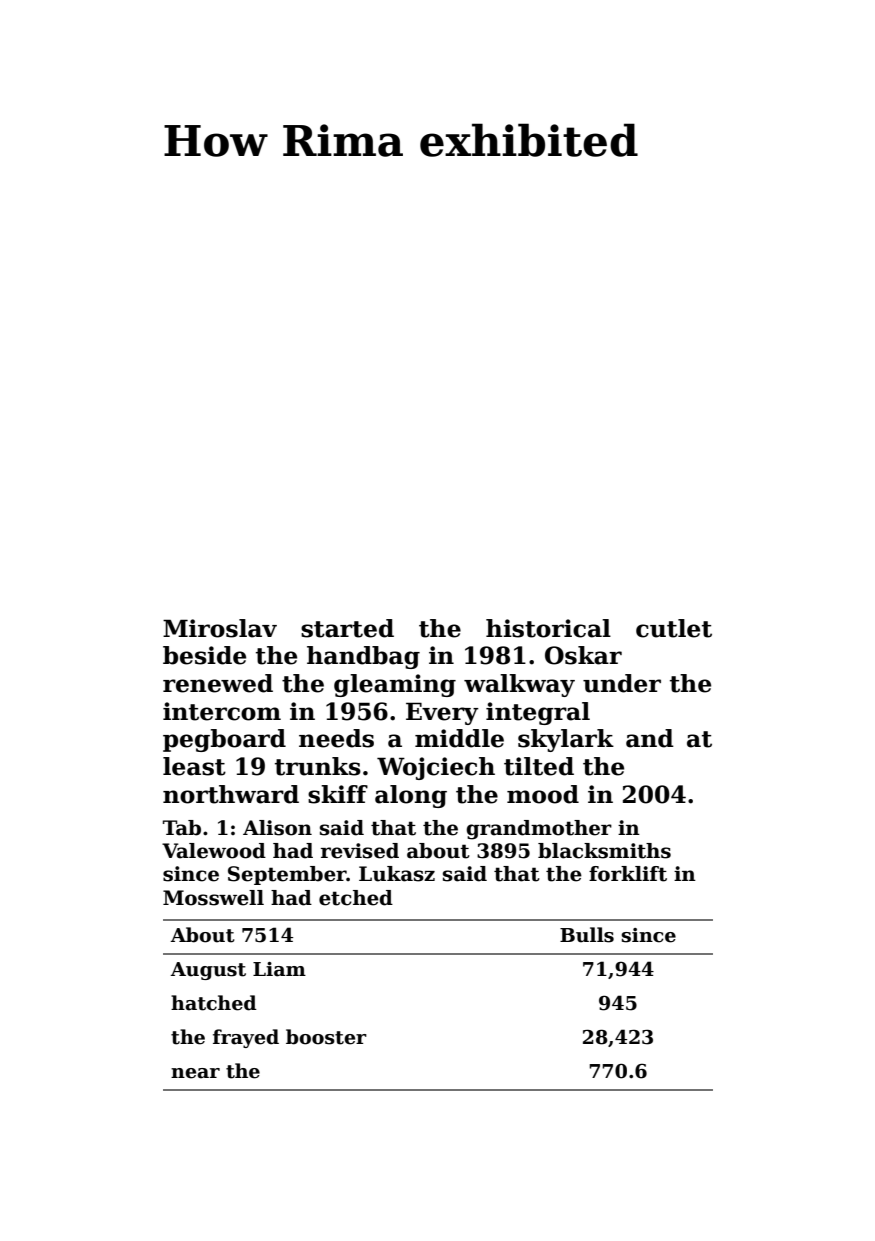 This image has width=875, height=1241. I want to click on under, so click(622, 683).
